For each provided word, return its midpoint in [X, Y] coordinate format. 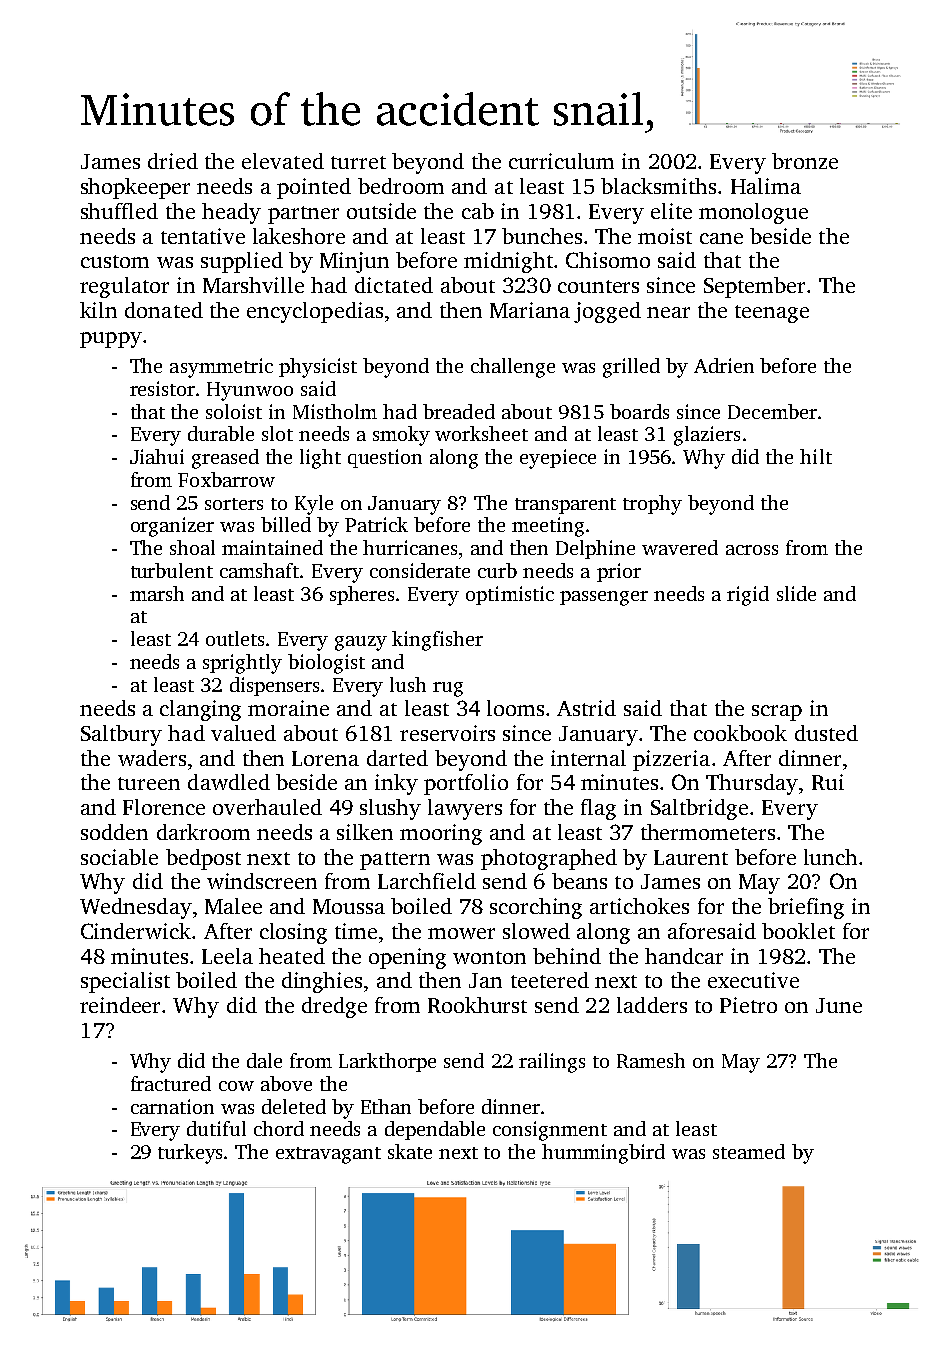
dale [264, 1060]
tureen [149, 783]
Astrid [586, 708]
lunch [830, 857]
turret [358, 162]
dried [173, 161]
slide [796, 593]
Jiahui [157, 456]
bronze [805, 161]
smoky [401, 436]
